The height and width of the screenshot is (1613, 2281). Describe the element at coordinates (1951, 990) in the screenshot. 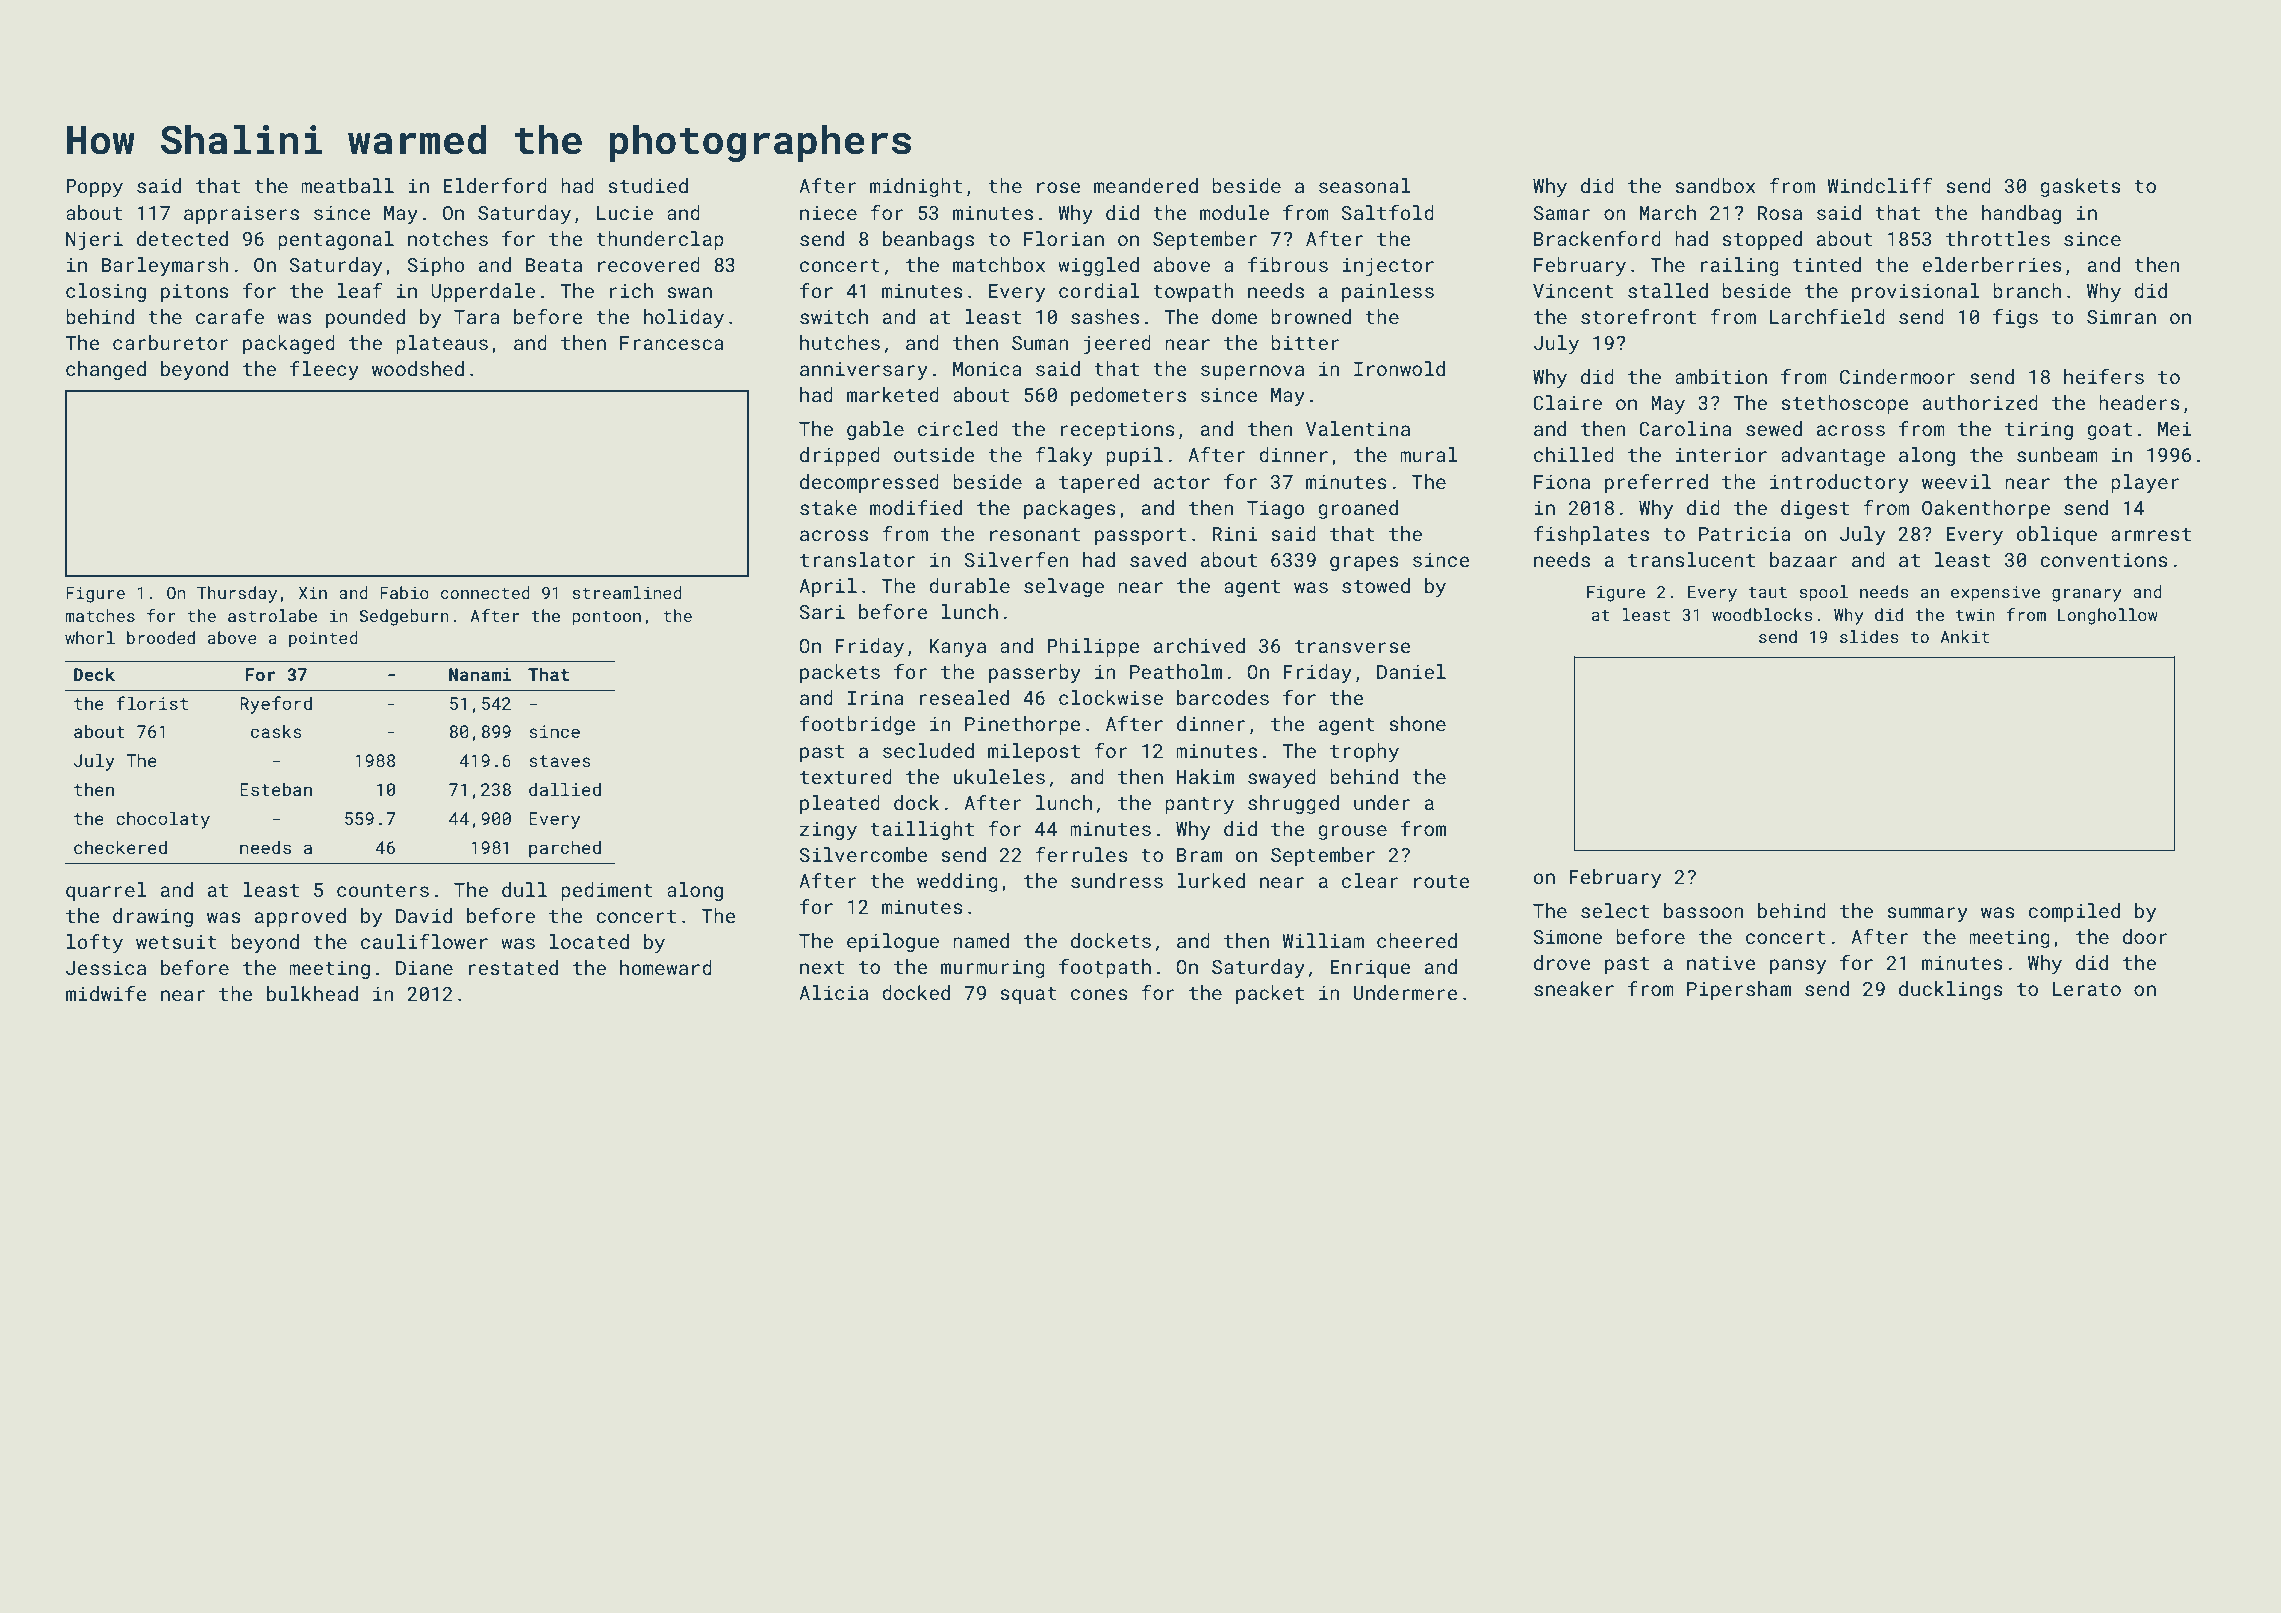

I see `ducklings` at that location.
